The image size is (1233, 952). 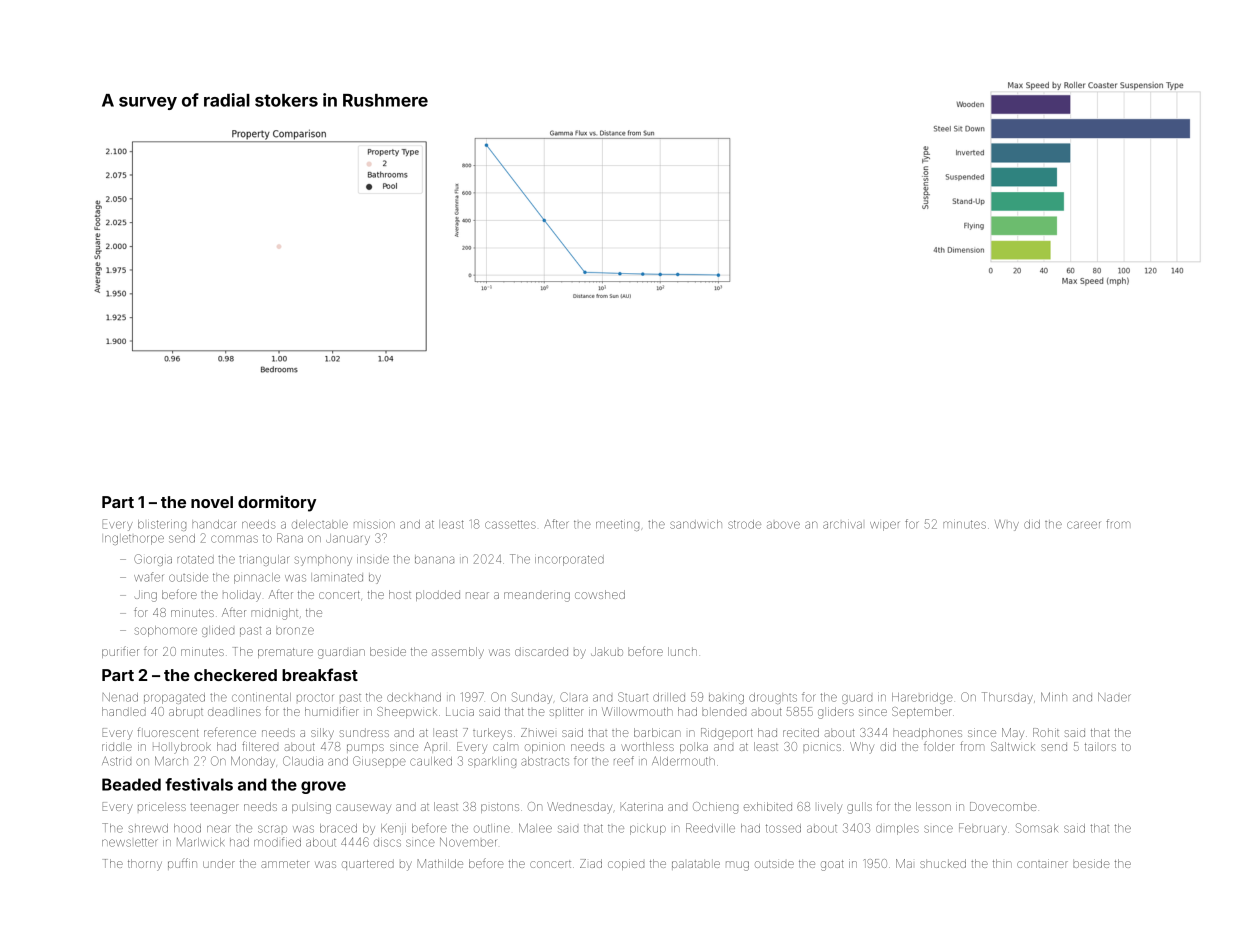 What do you see at coordinates (600, 594) in the page?
I see `cowshed` at bounding box center [600, 594].
